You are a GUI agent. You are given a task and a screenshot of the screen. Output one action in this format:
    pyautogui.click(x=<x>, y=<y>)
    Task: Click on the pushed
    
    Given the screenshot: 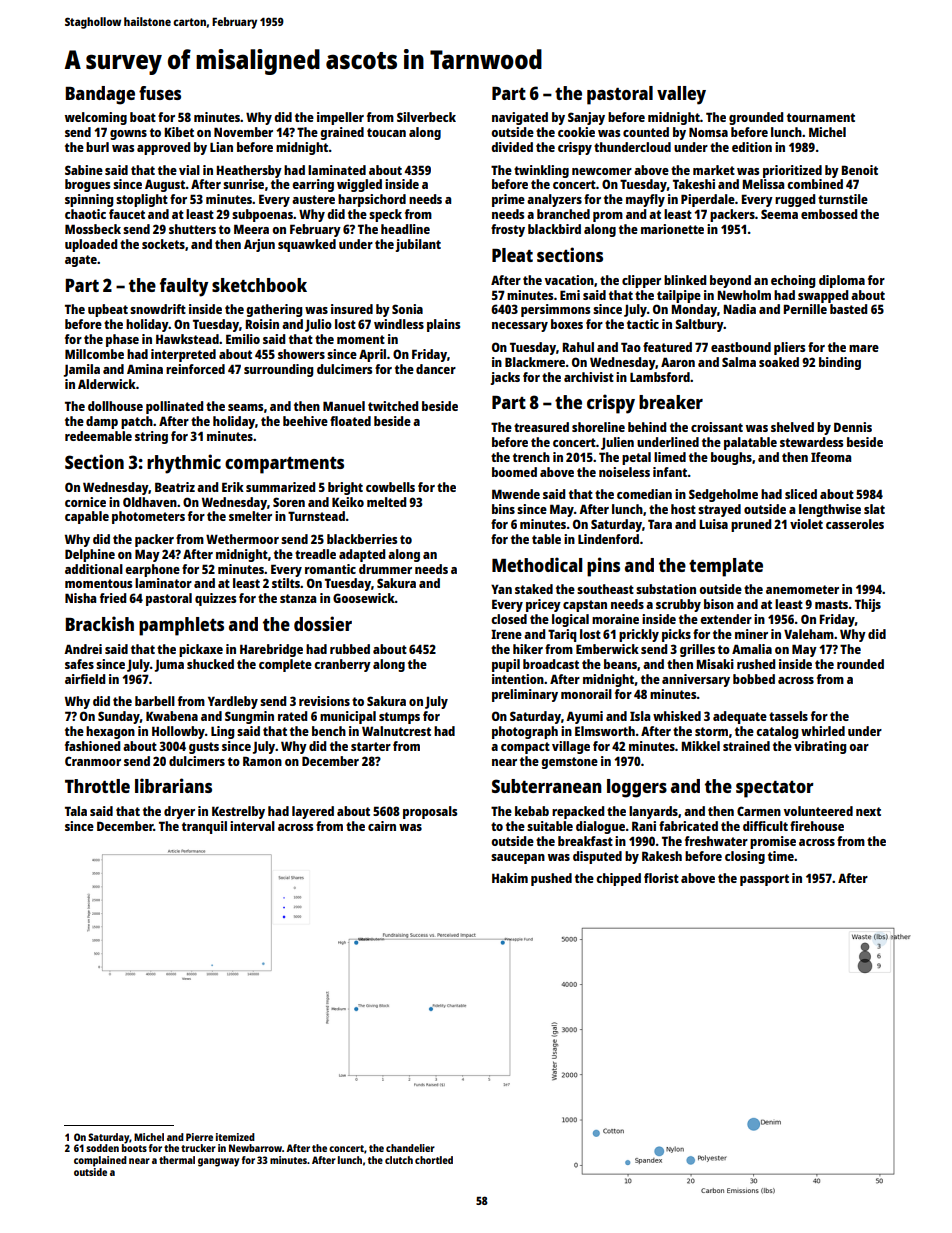 What is the action you would take?
    pyautogui.click(x=551, y=879)
